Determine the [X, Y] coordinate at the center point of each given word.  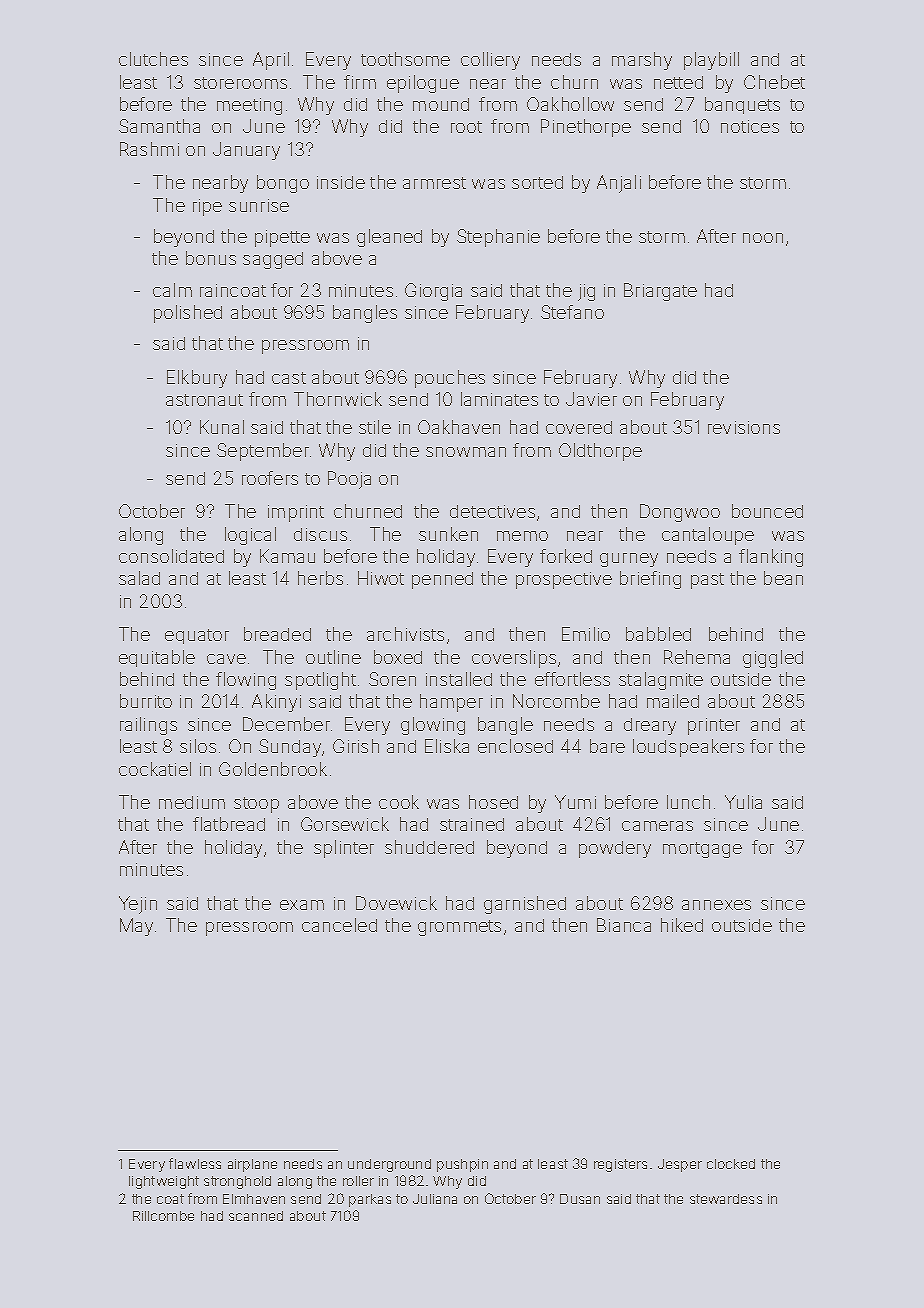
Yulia [743, 802]
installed [459, 679]
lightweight [164, 1182]
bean [783, 578]
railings [148, 726]
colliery [490, 61]
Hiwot [381, 578]
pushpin [462, 1165]
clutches [153, 59]
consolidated [171, 556]
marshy [642, 61]
